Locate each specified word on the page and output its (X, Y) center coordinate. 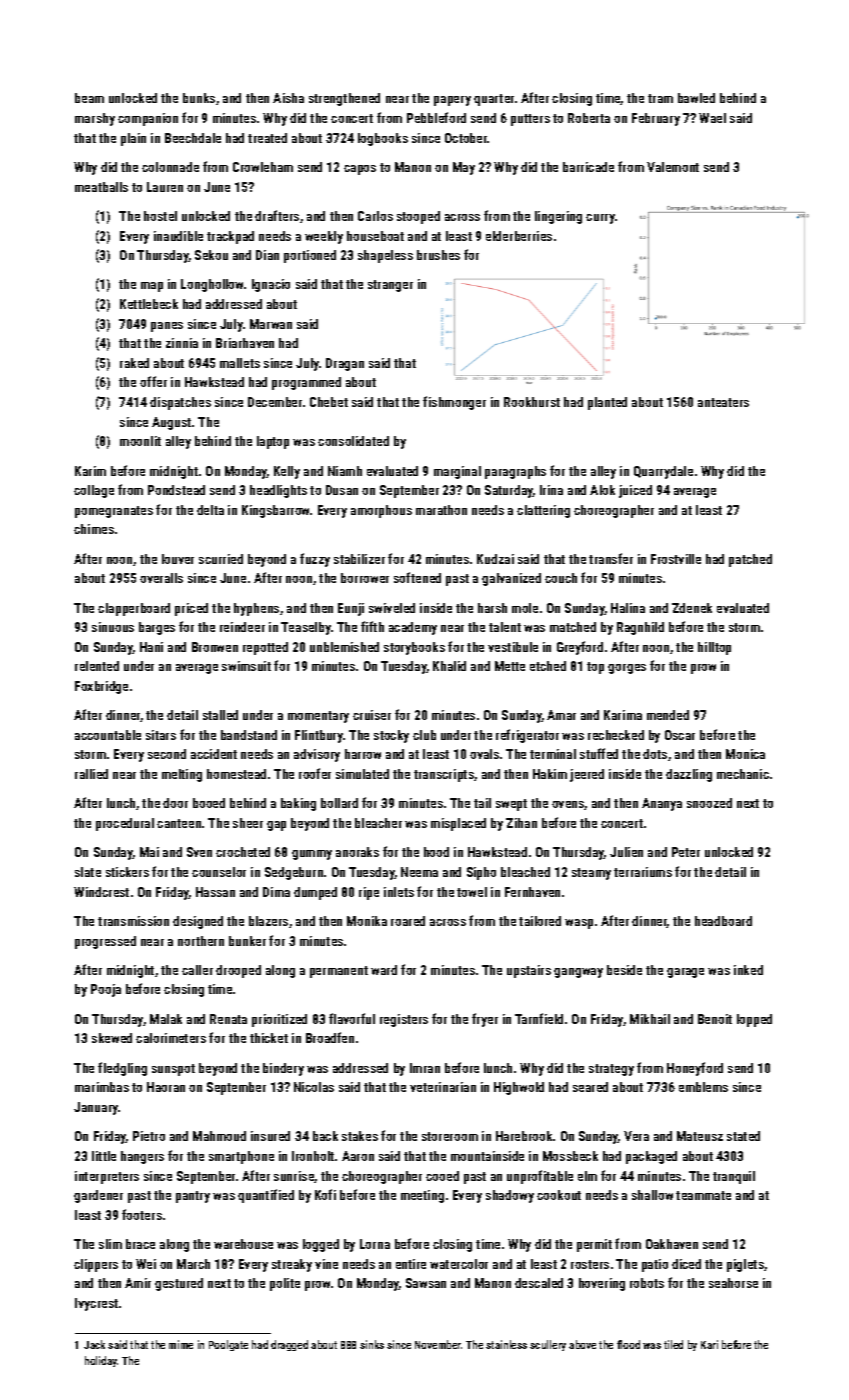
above (582, 1344)
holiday (101, 1361)
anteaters (723, 402)
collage (94, 491)
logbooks (383, 139)
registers (404, 1020)
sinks (372, 1344)
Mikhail (650, 1019)
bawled (696, 98)
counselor (219, 872)
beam (89, 98)
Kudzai (495, 559)
